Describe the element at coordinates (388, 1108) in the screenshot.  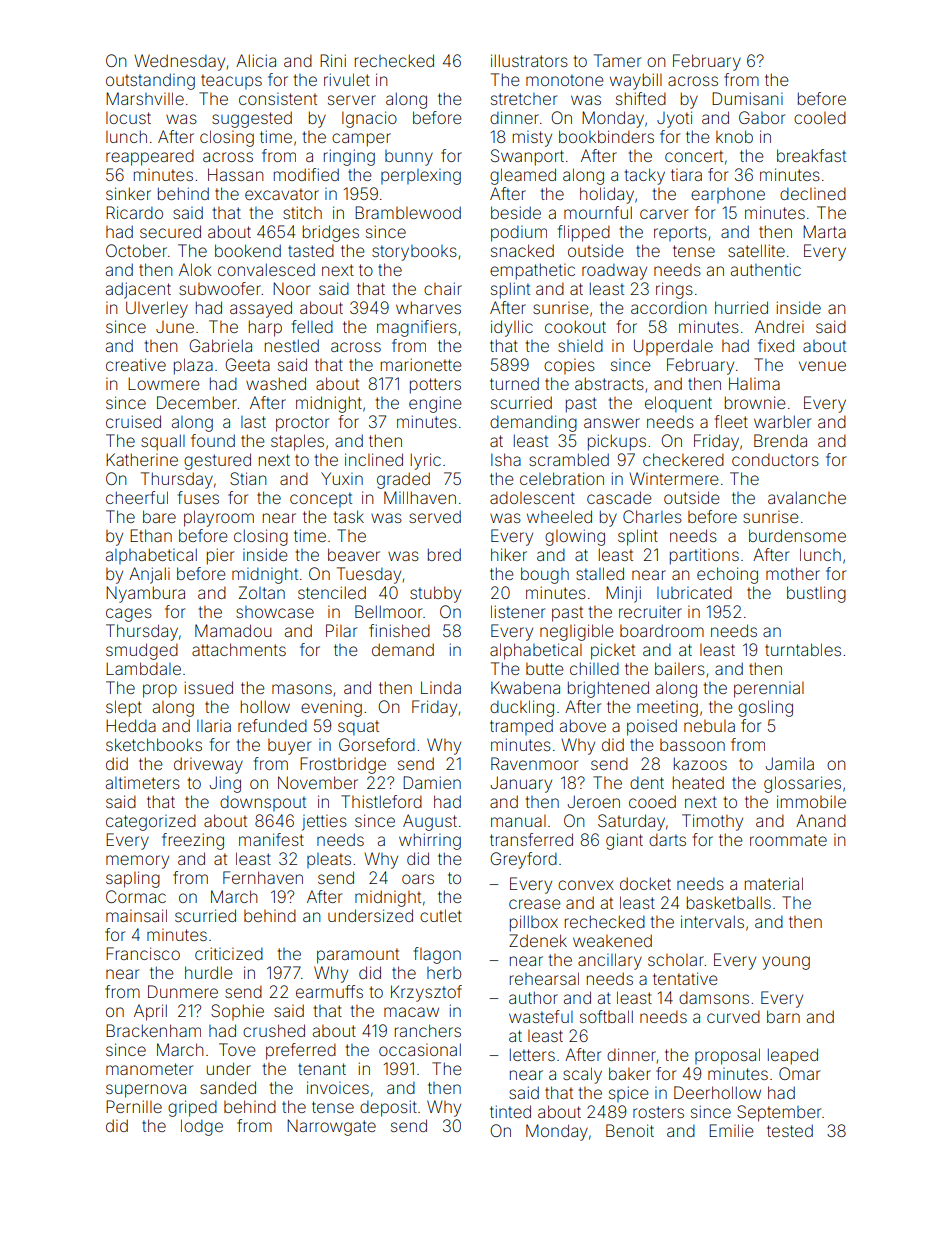
I see `deposit` at that location.
